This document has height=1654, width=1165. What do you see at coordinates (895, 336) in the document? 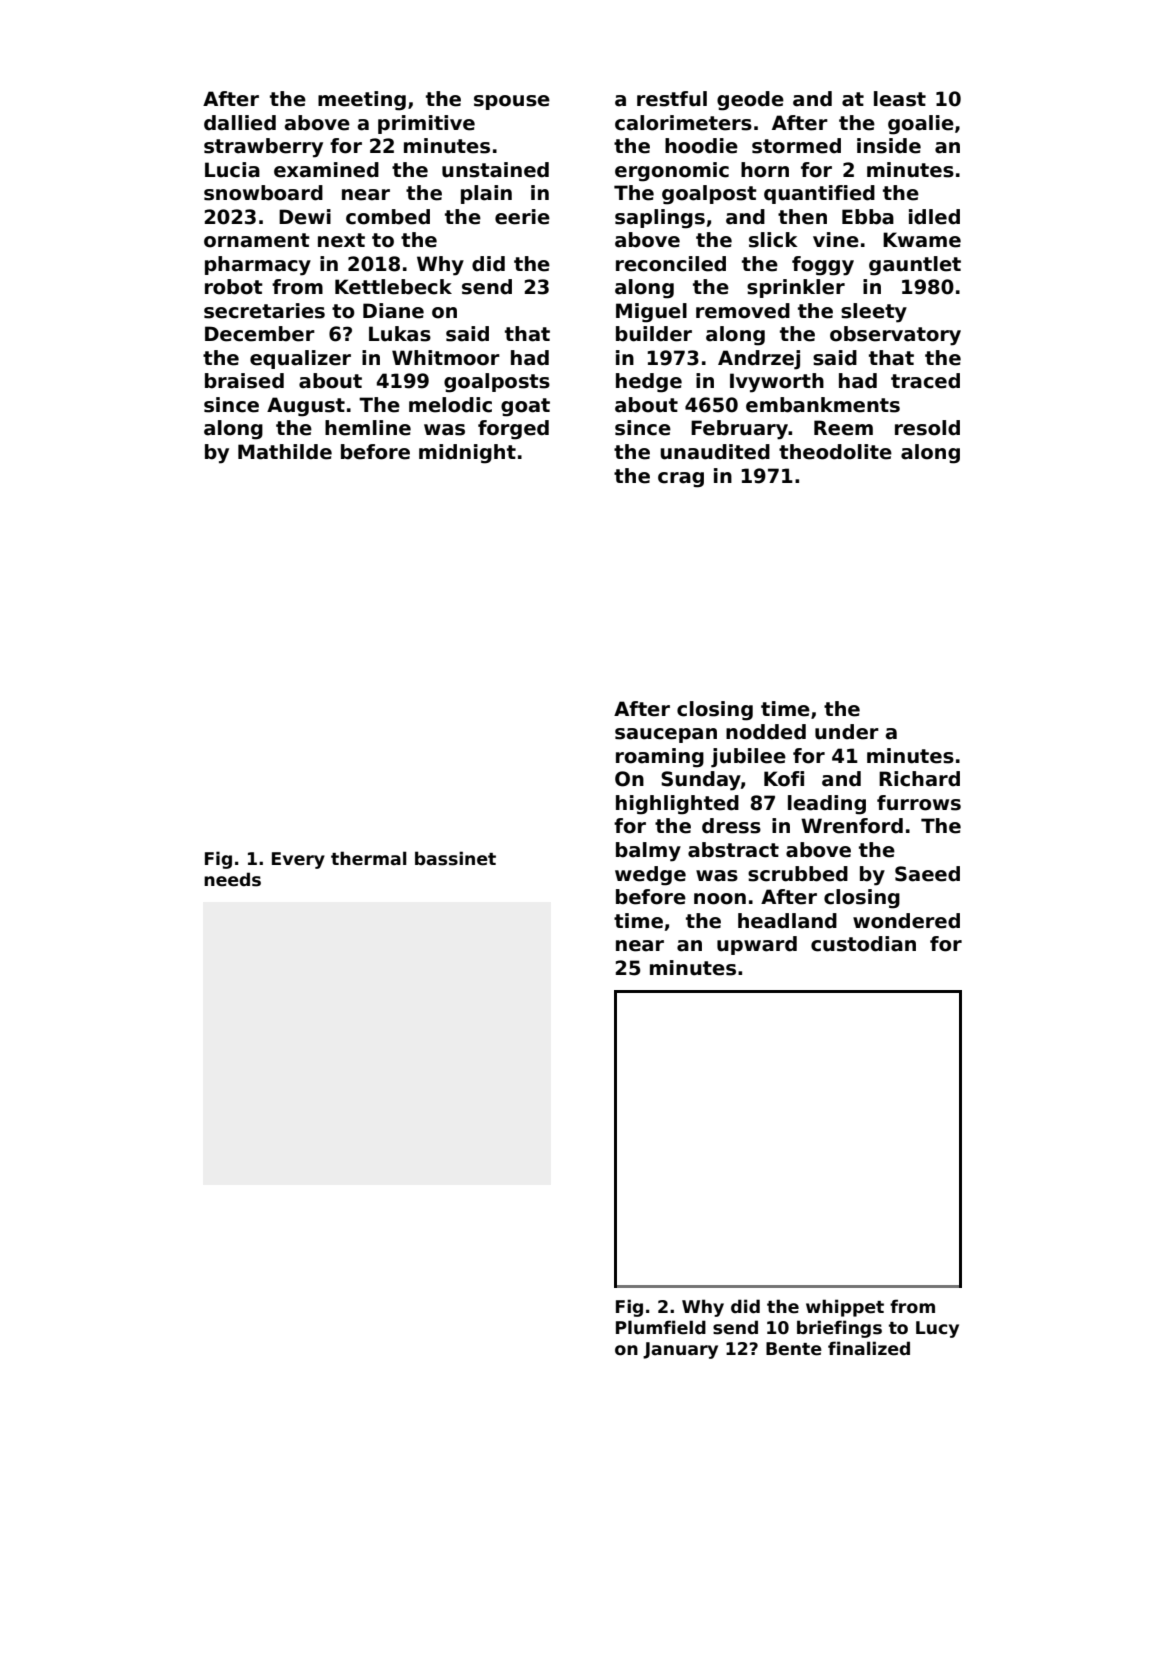
I see `observatory` at bounding box center [895, 336].
